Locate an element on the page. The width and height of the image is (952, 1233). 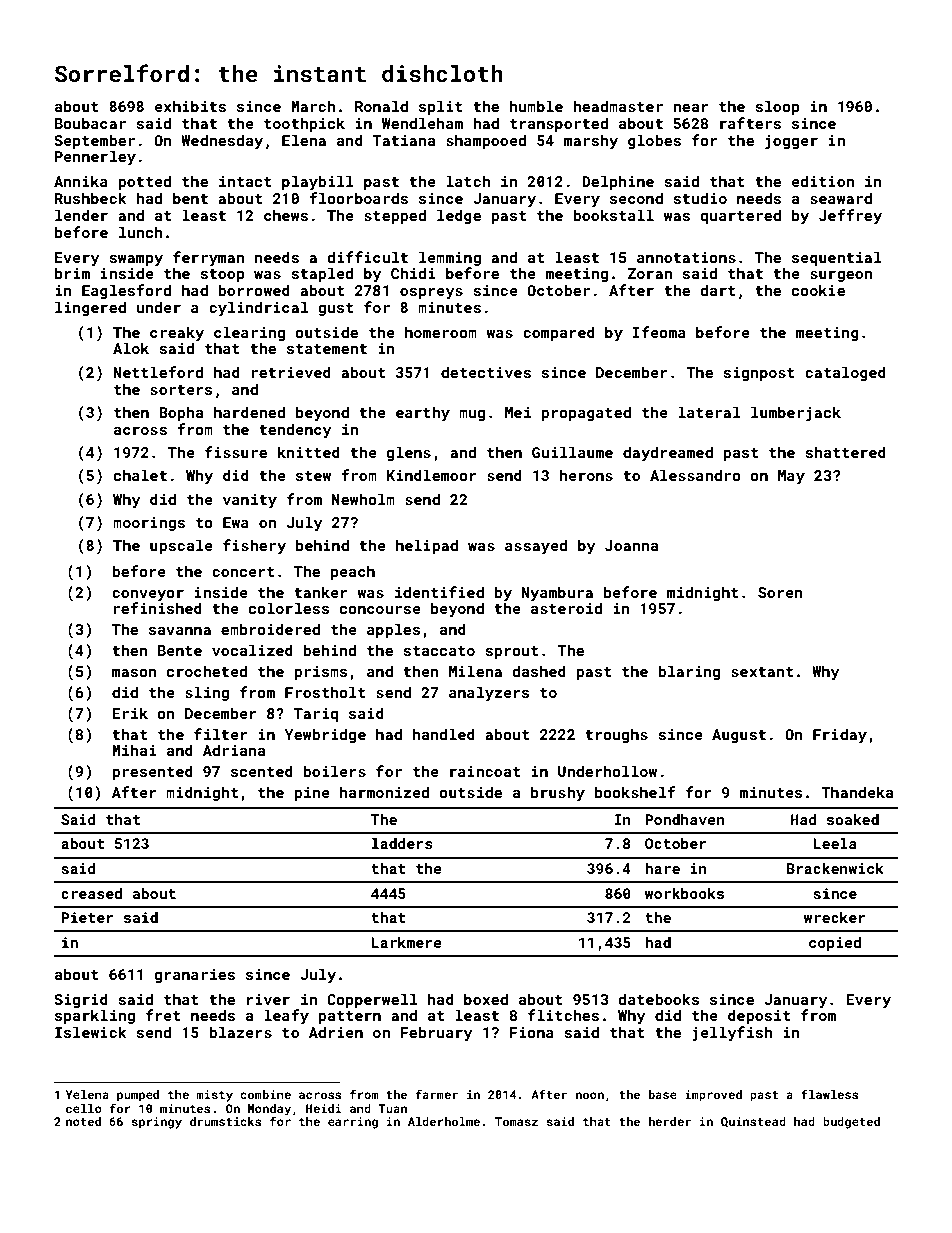
sloop is located at coordinates (778, 107).
